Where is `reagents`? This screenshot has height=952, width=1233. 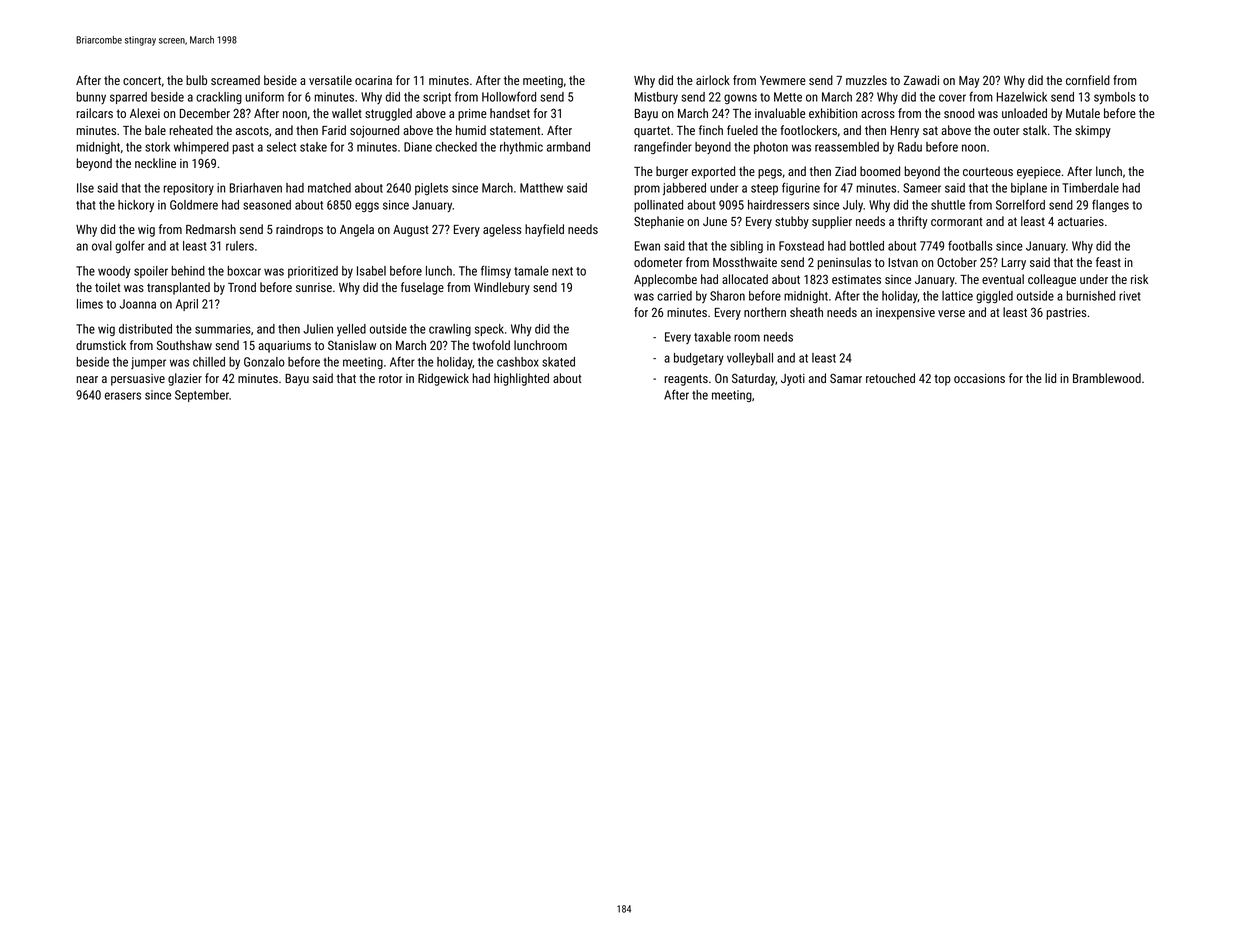 reagents is located at coordinates (686, 380).
